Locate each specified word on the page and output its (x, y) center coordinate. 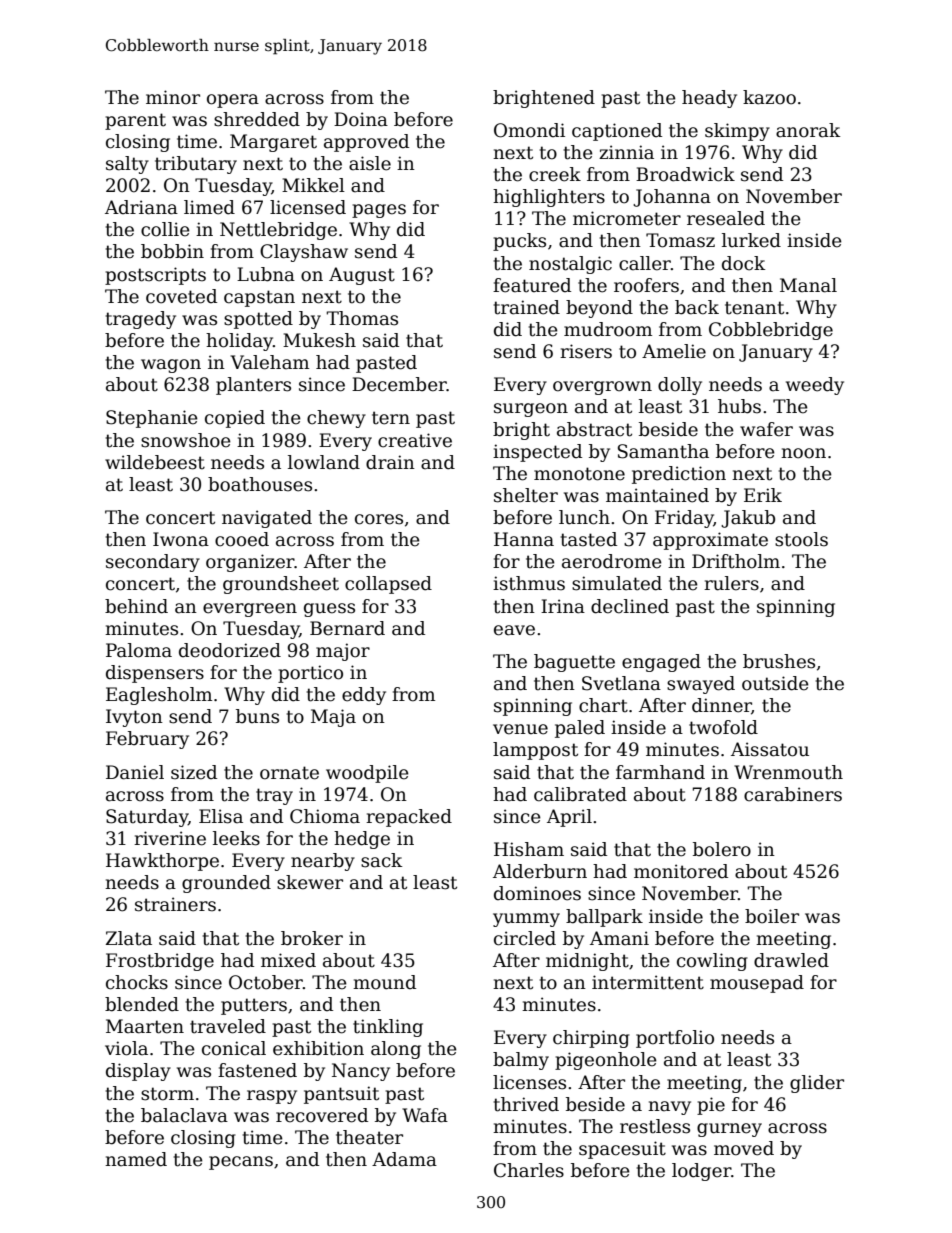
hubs (739, 406)
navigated (267, 519)
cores (379, 519)
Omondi (529, 130)
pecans (241, 1163)
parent (135, 121)
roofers (646, 285)
